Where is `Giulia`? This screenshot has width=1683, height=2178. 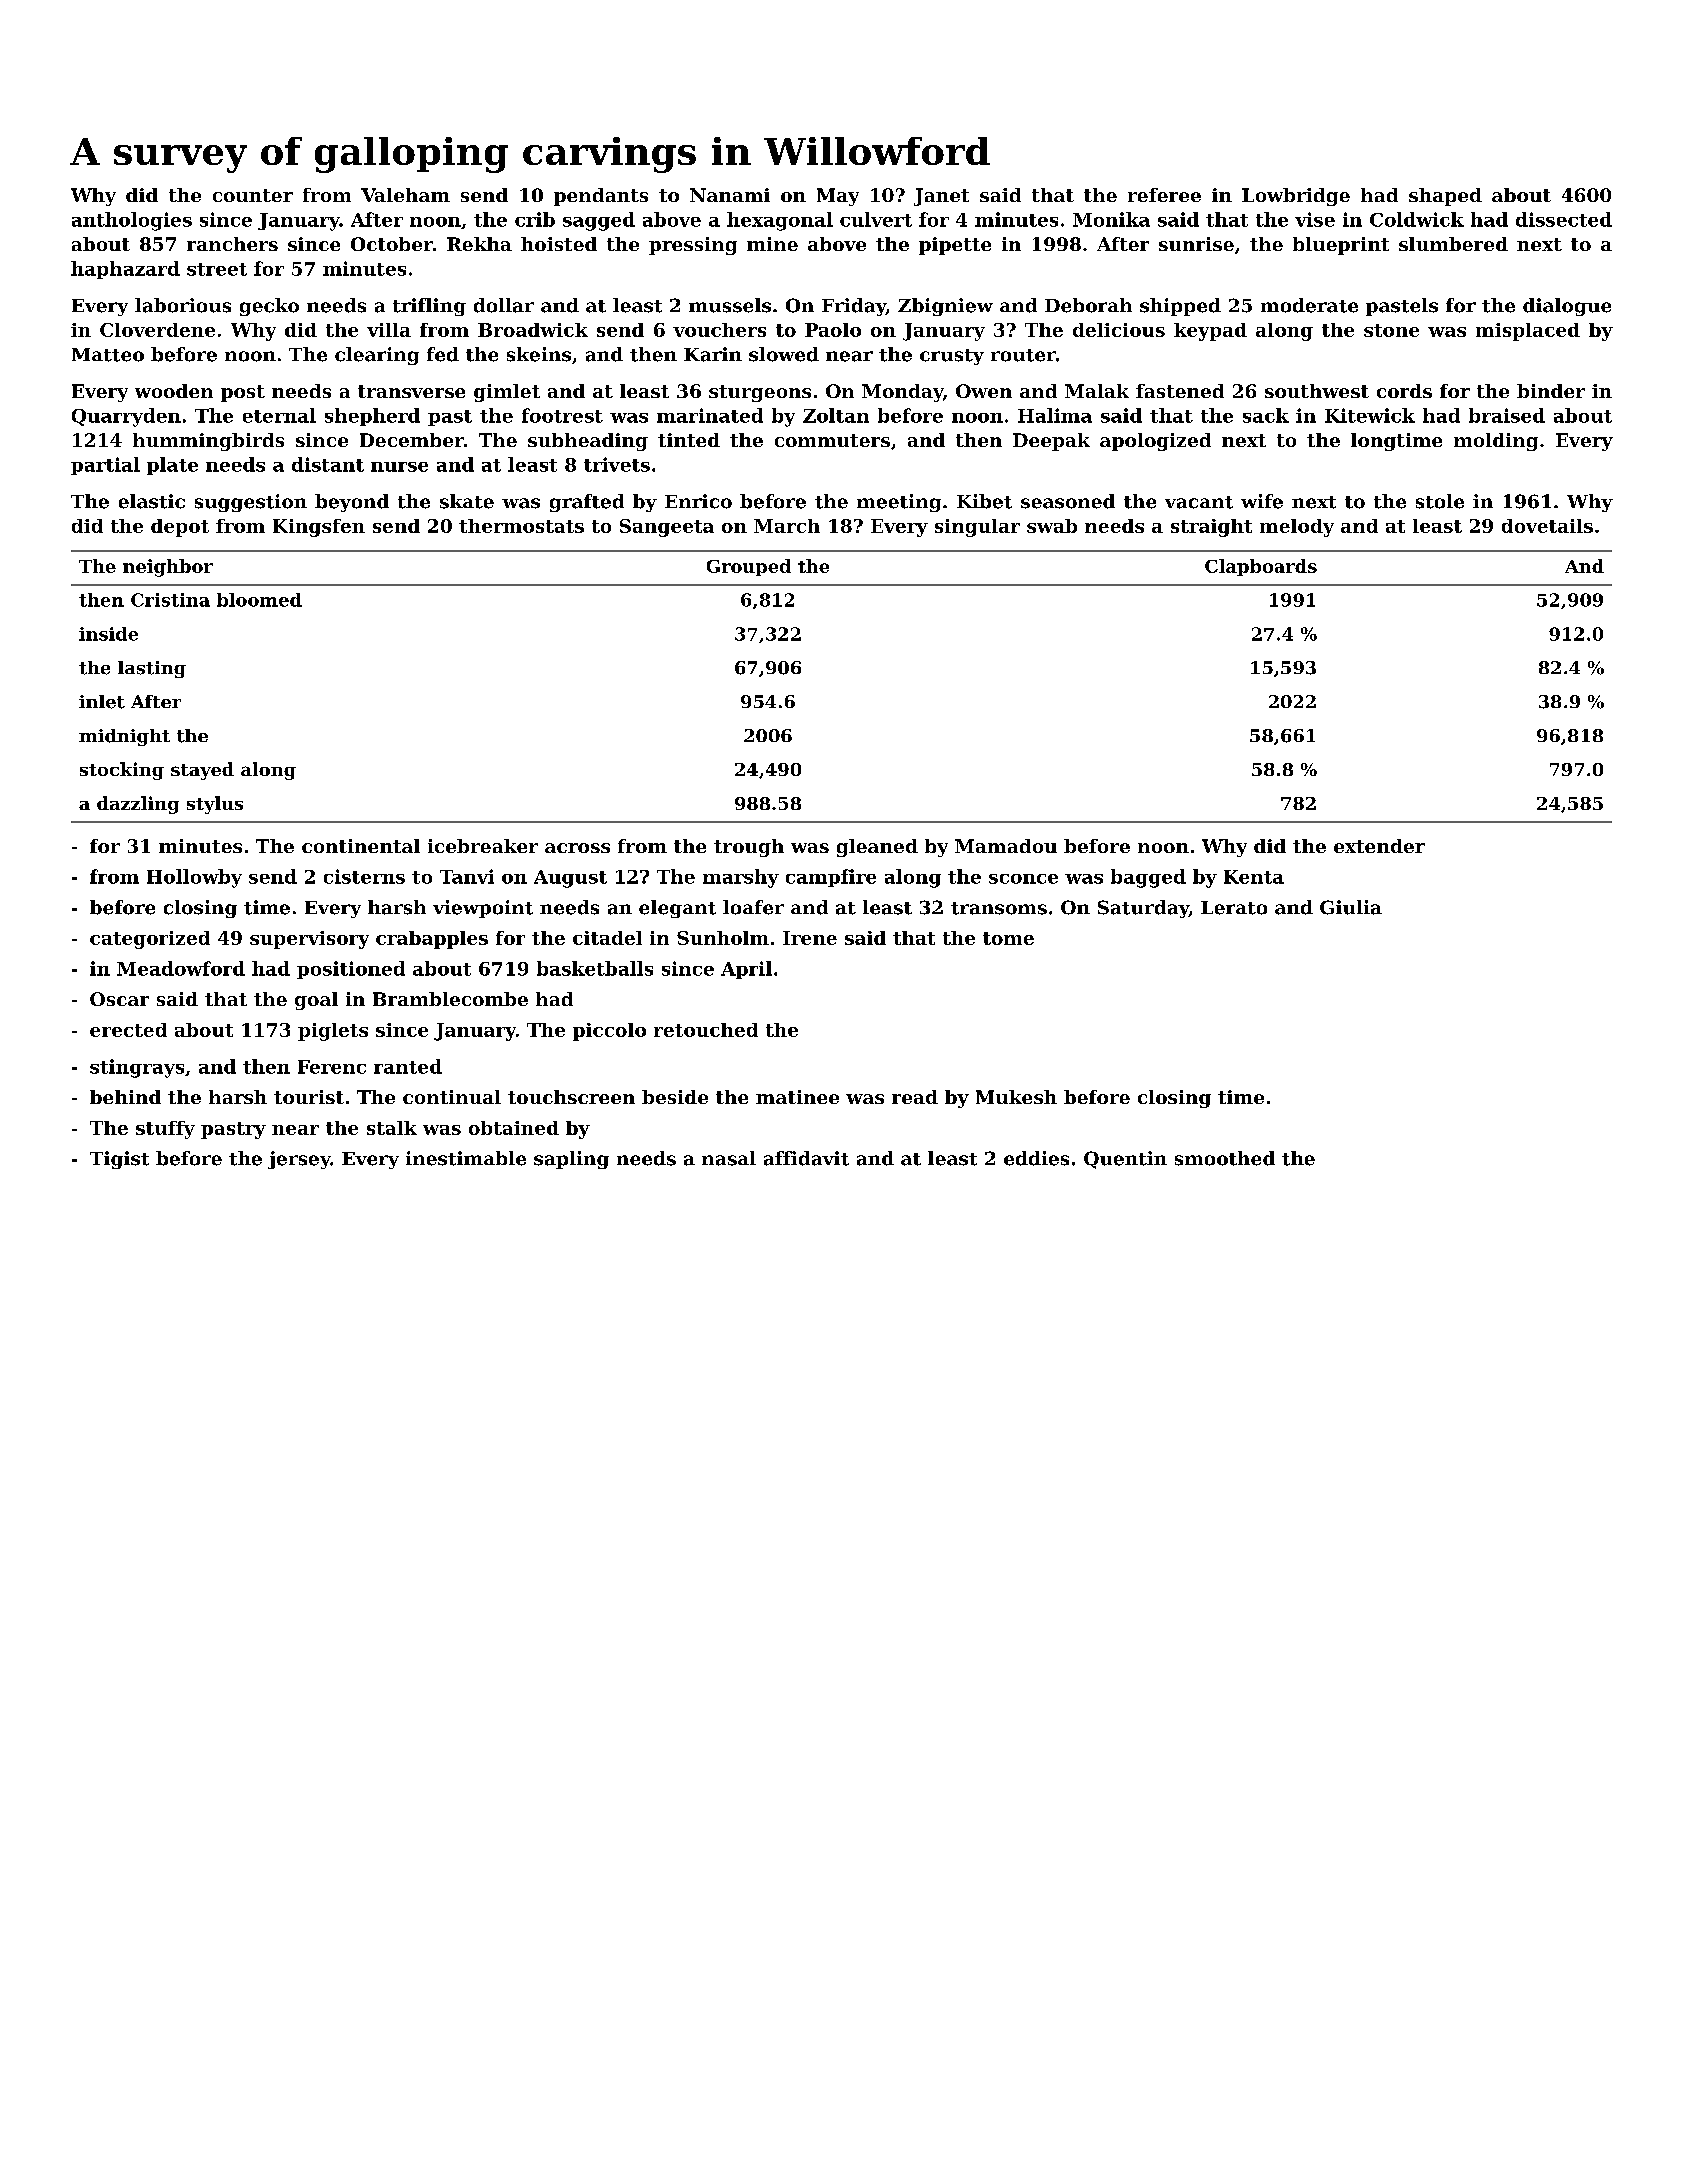 Giulia is located at coordinates (1351, 907).
